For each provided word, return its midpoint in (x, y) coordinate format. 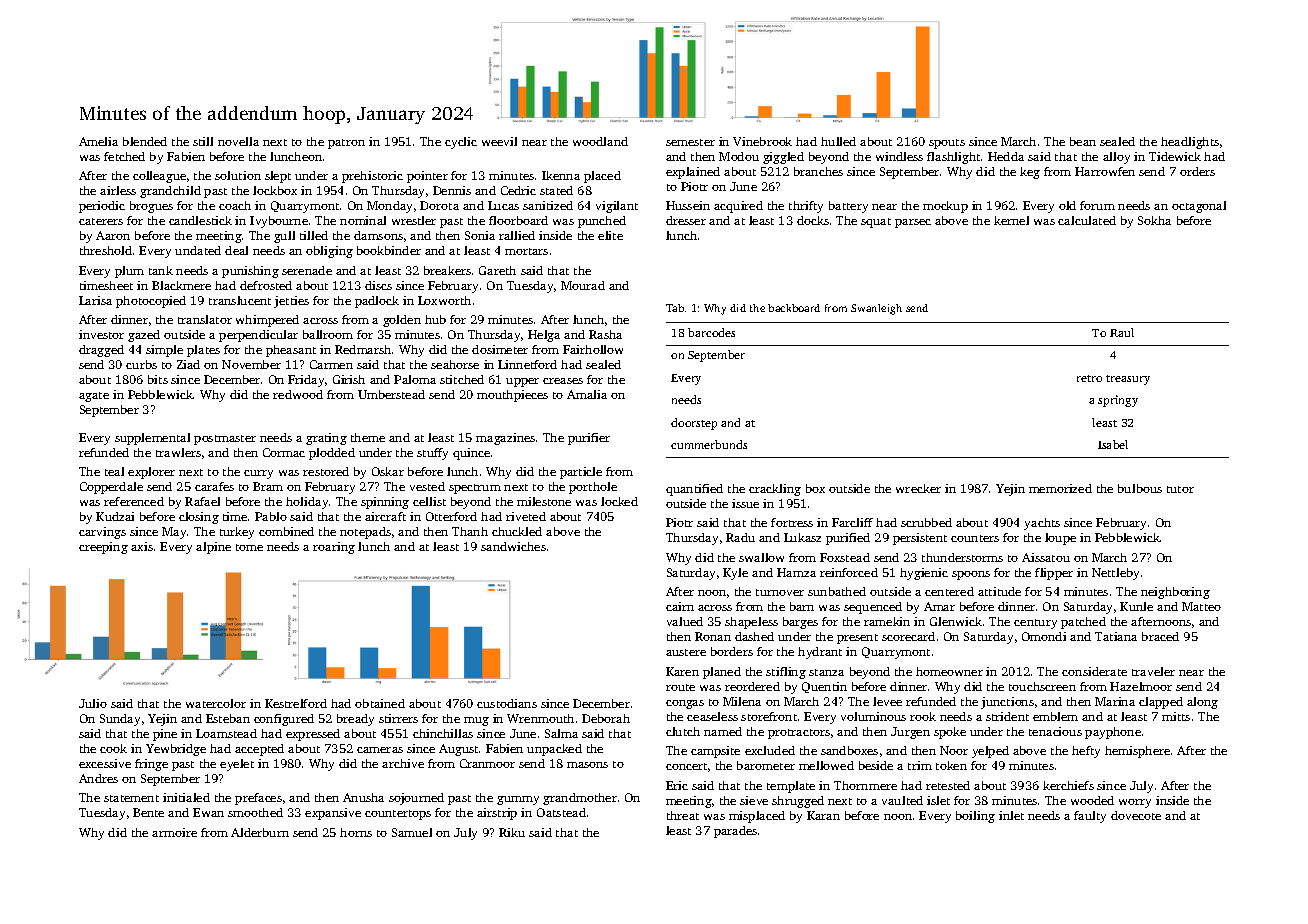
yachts (1042, 524)
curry (258, 474)
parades (735, 832)
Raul (1122, 332)
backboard (794, 308)
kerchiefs (1068, 785)
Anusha (363, 797)
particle (581, 473)
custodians (507, 703)
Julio (93, 703)
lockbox (275, 190)
